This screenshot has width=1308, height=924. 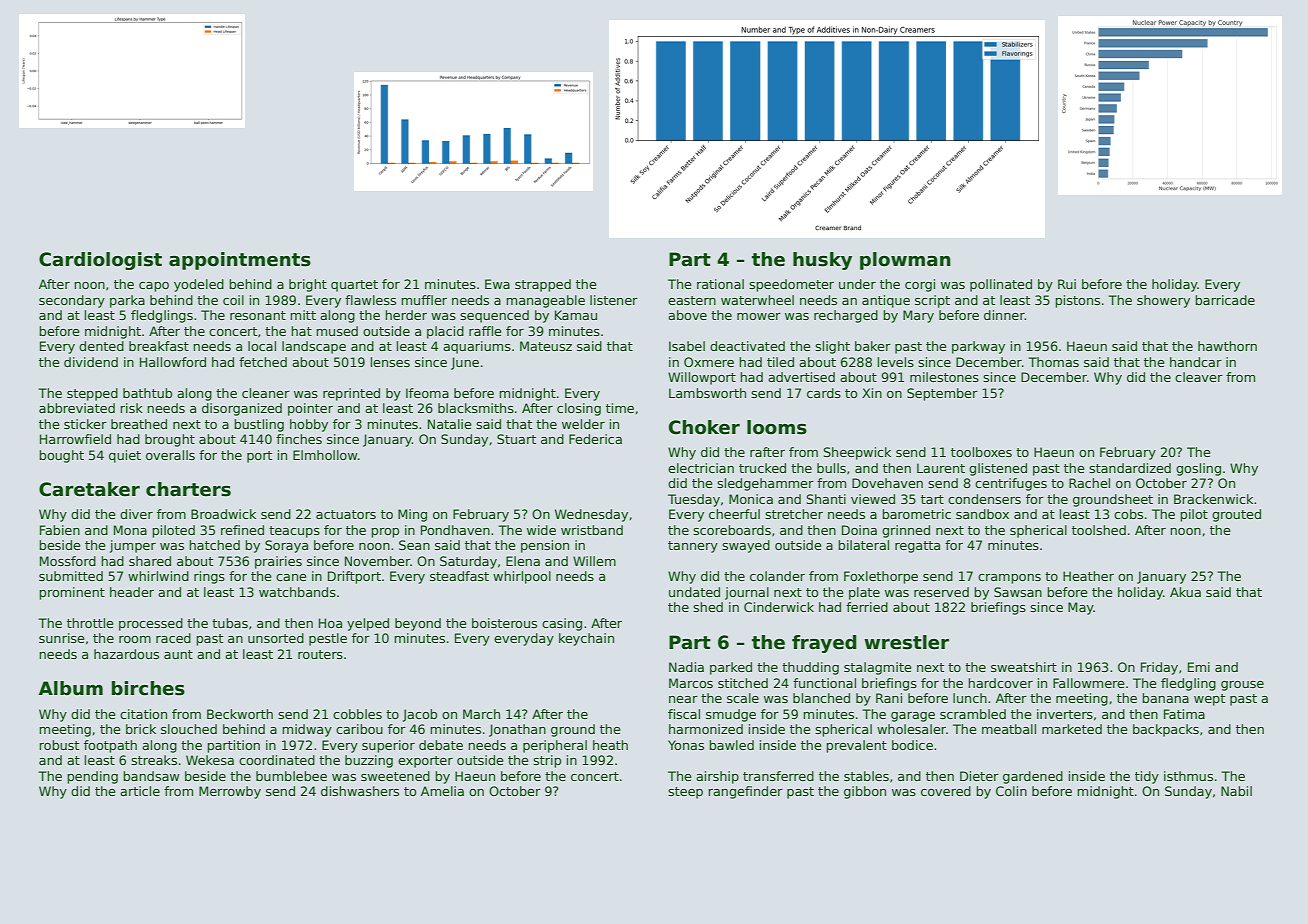 What do you see at coordinates (286, 546) in the screenshot?
I see `Soraya` at bounding box center [286, 546].
